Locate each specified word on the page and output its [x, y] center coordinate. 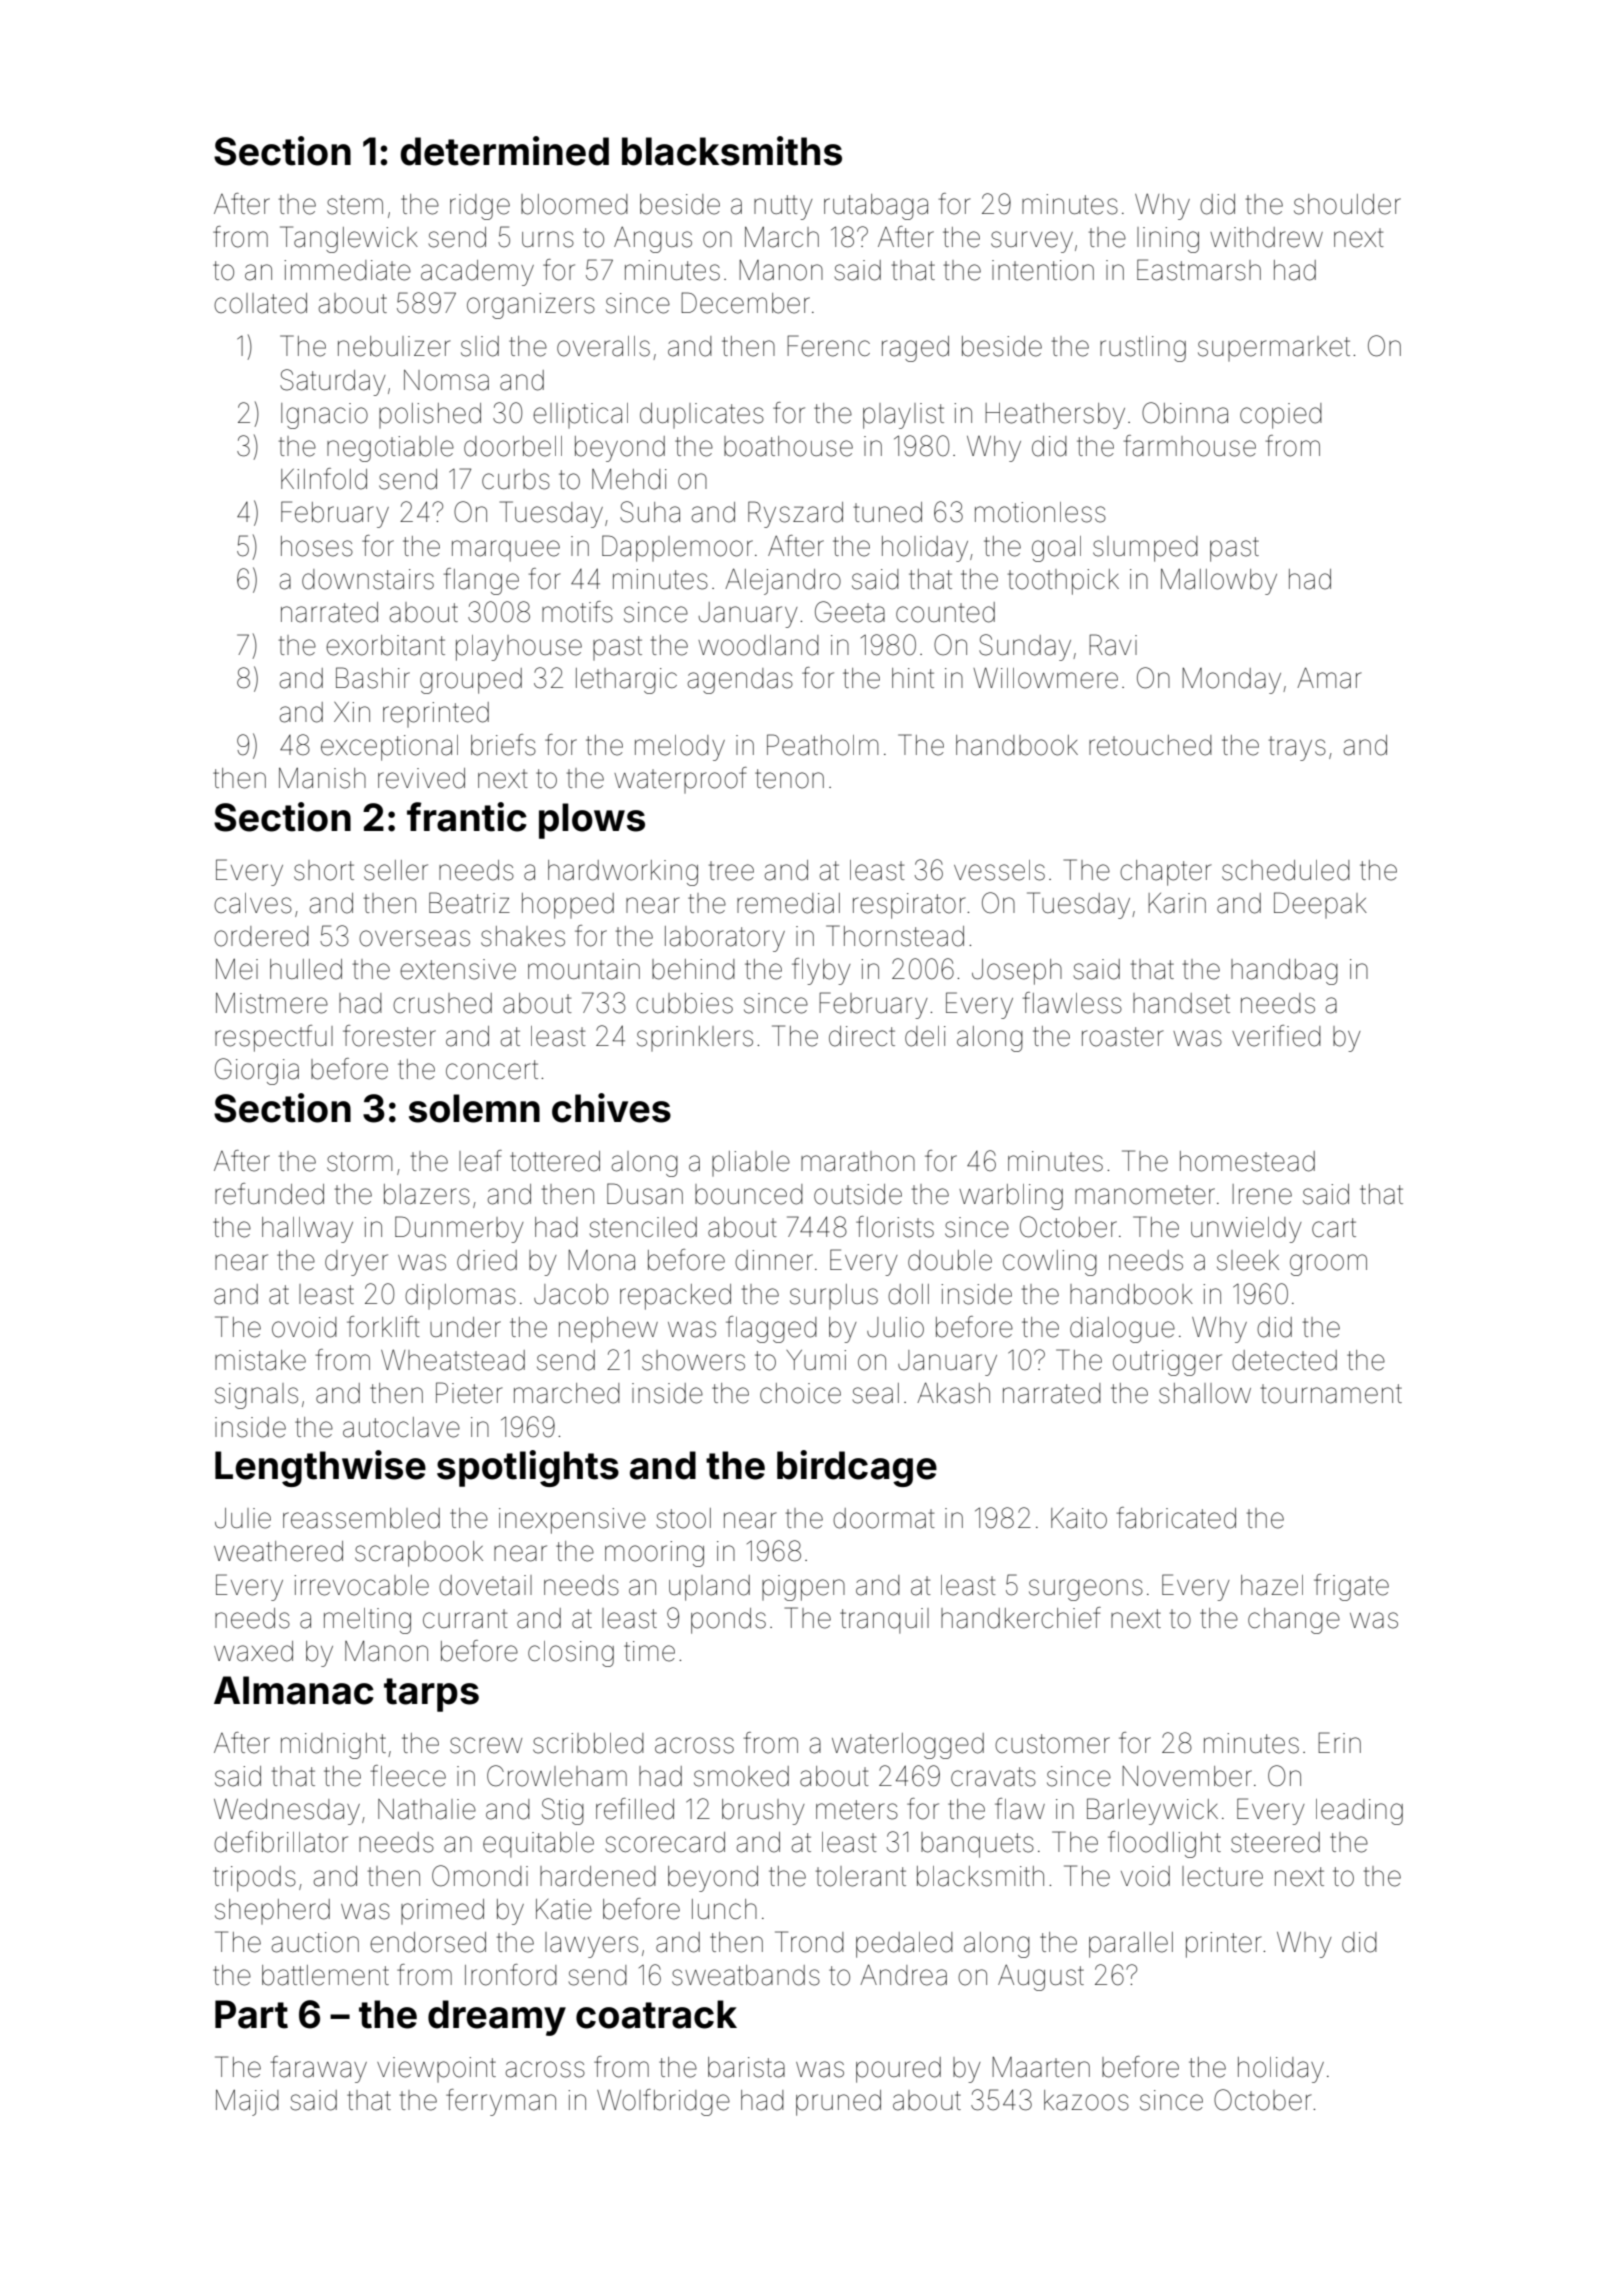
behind [693, 969]
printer [1224, 1945]
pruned [838, 2103]
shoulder [1347, 204]
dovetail [485, 1585]
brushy [763, 1812]
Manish [322, 778]
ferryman [501, 2102]
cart [1334, 1228]
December [745, 303]
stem [355, 205]
